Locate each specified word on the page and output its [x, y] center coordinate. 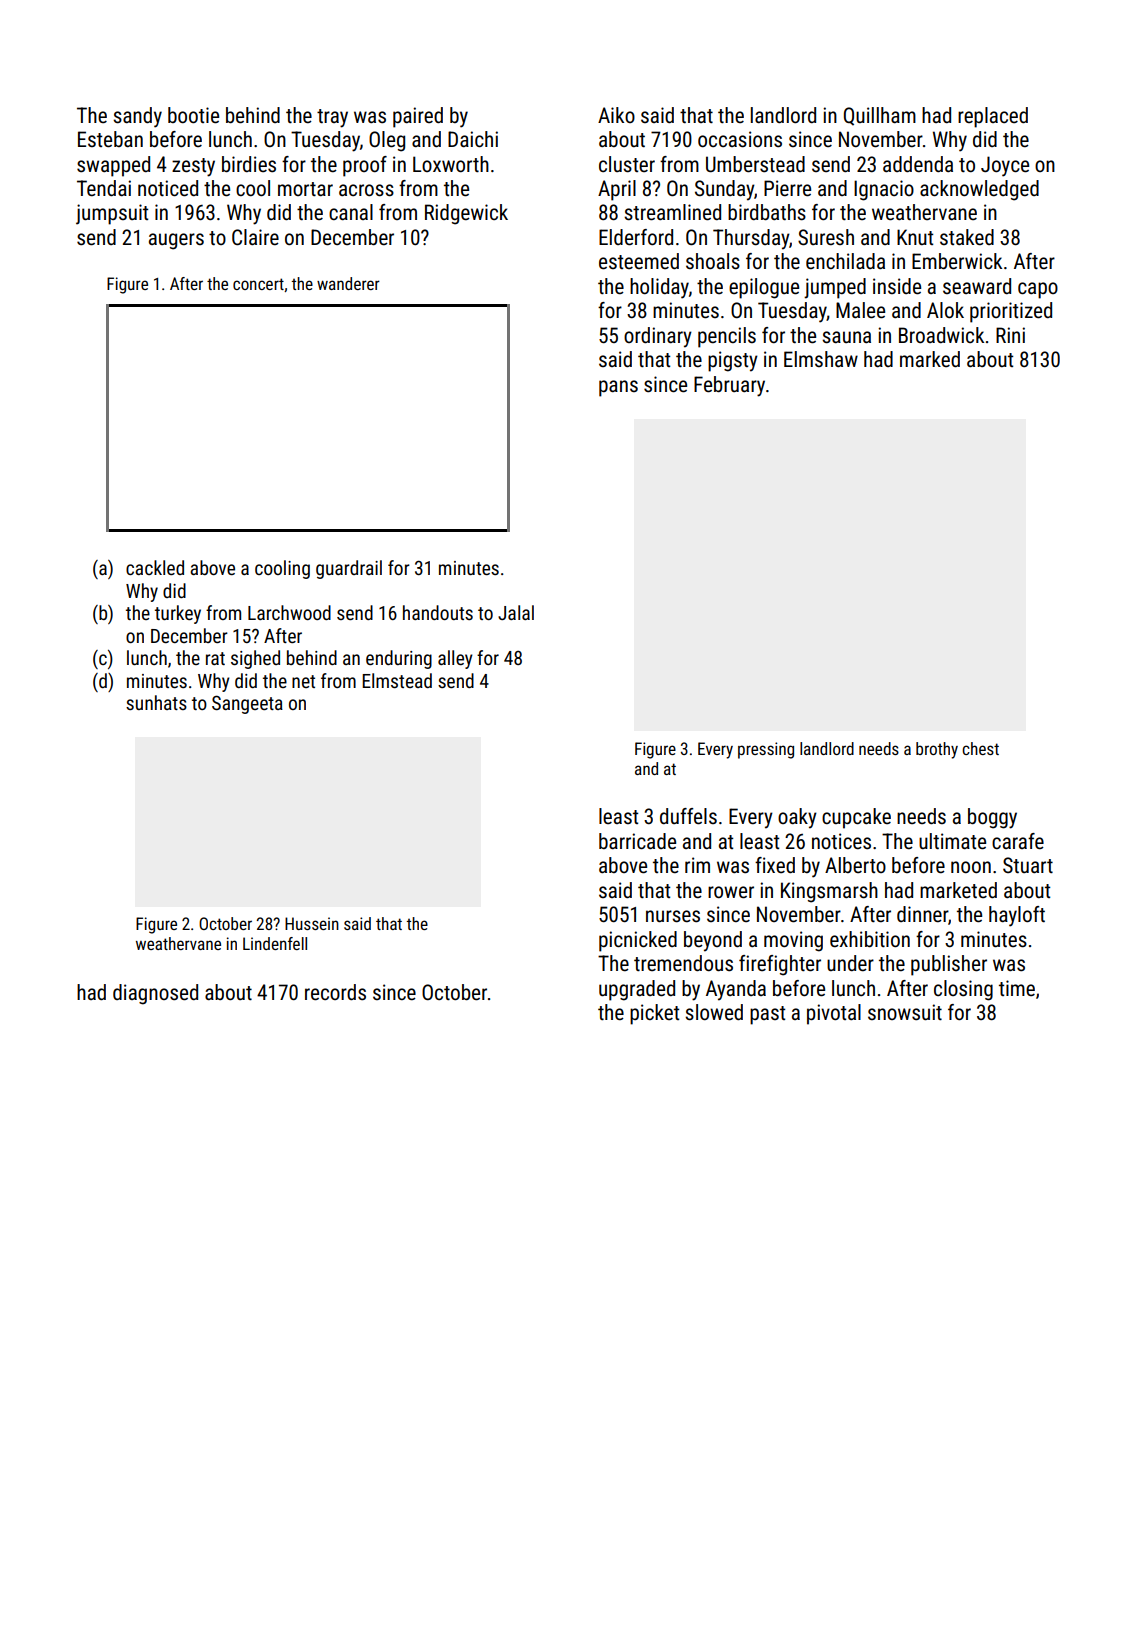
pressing [766, 750]
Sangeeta [247, 704]
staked [967, 237]
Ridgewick [466, 214]
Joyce [1005, 166]
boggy [992, 818]
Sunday [724, 190]
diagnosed [155, 994]
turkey [178, 614]
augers [176, 241]
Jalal [516, 612]
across [366, 190]
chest [980, 748]
